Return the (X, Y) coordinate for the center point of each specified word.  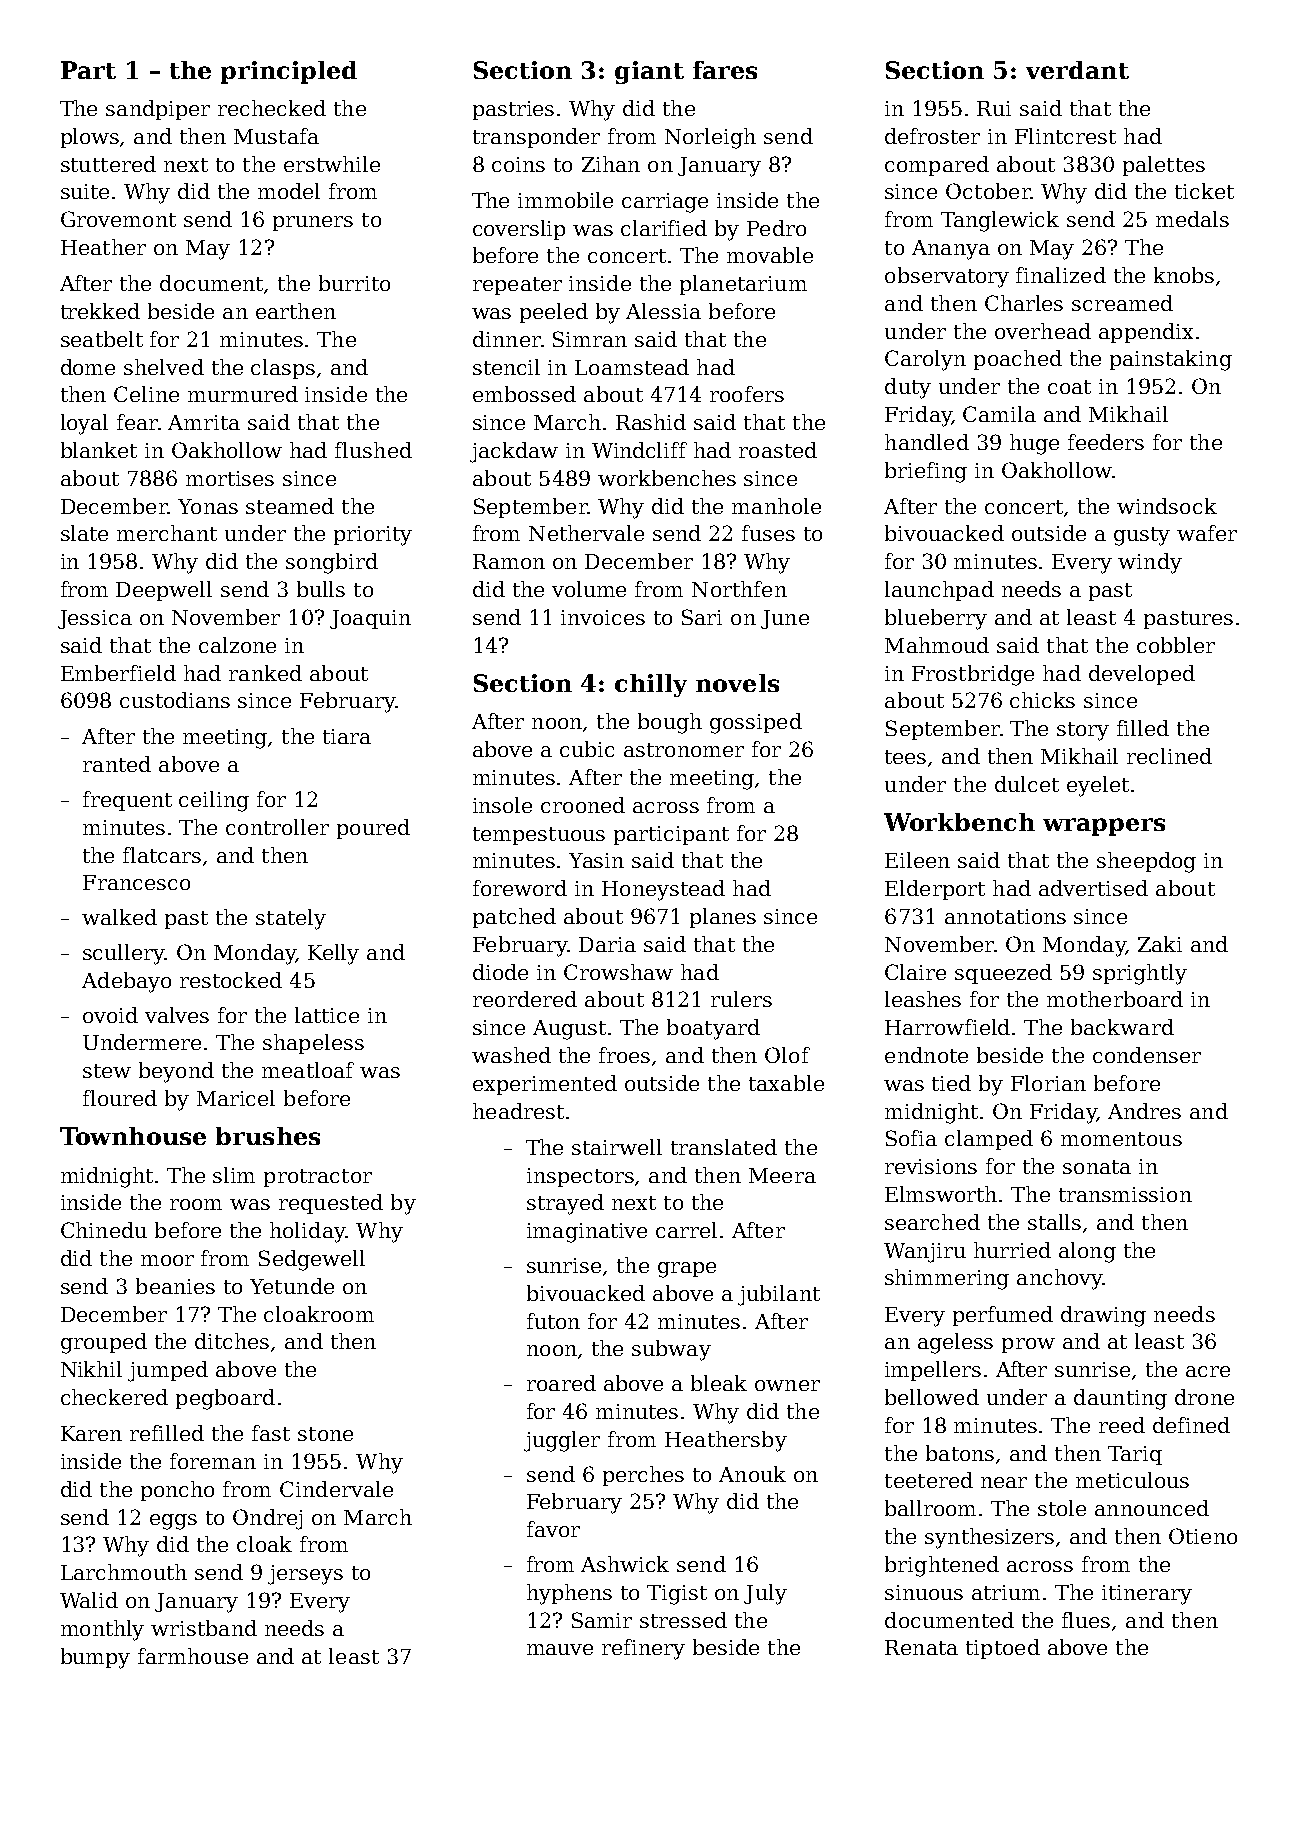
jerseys (305, 1575)
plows (90, 138)
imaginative (587, 1233)
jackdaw (514, 452)
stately (291, 919)
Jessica (95, 619)
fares (725, 70)
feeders (1106, 442)
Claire (915, 972)
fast (271, 1433)
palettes (1164, 166)
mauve (560, 1649)
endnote (926, 1055)
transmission (1125, 1194)
